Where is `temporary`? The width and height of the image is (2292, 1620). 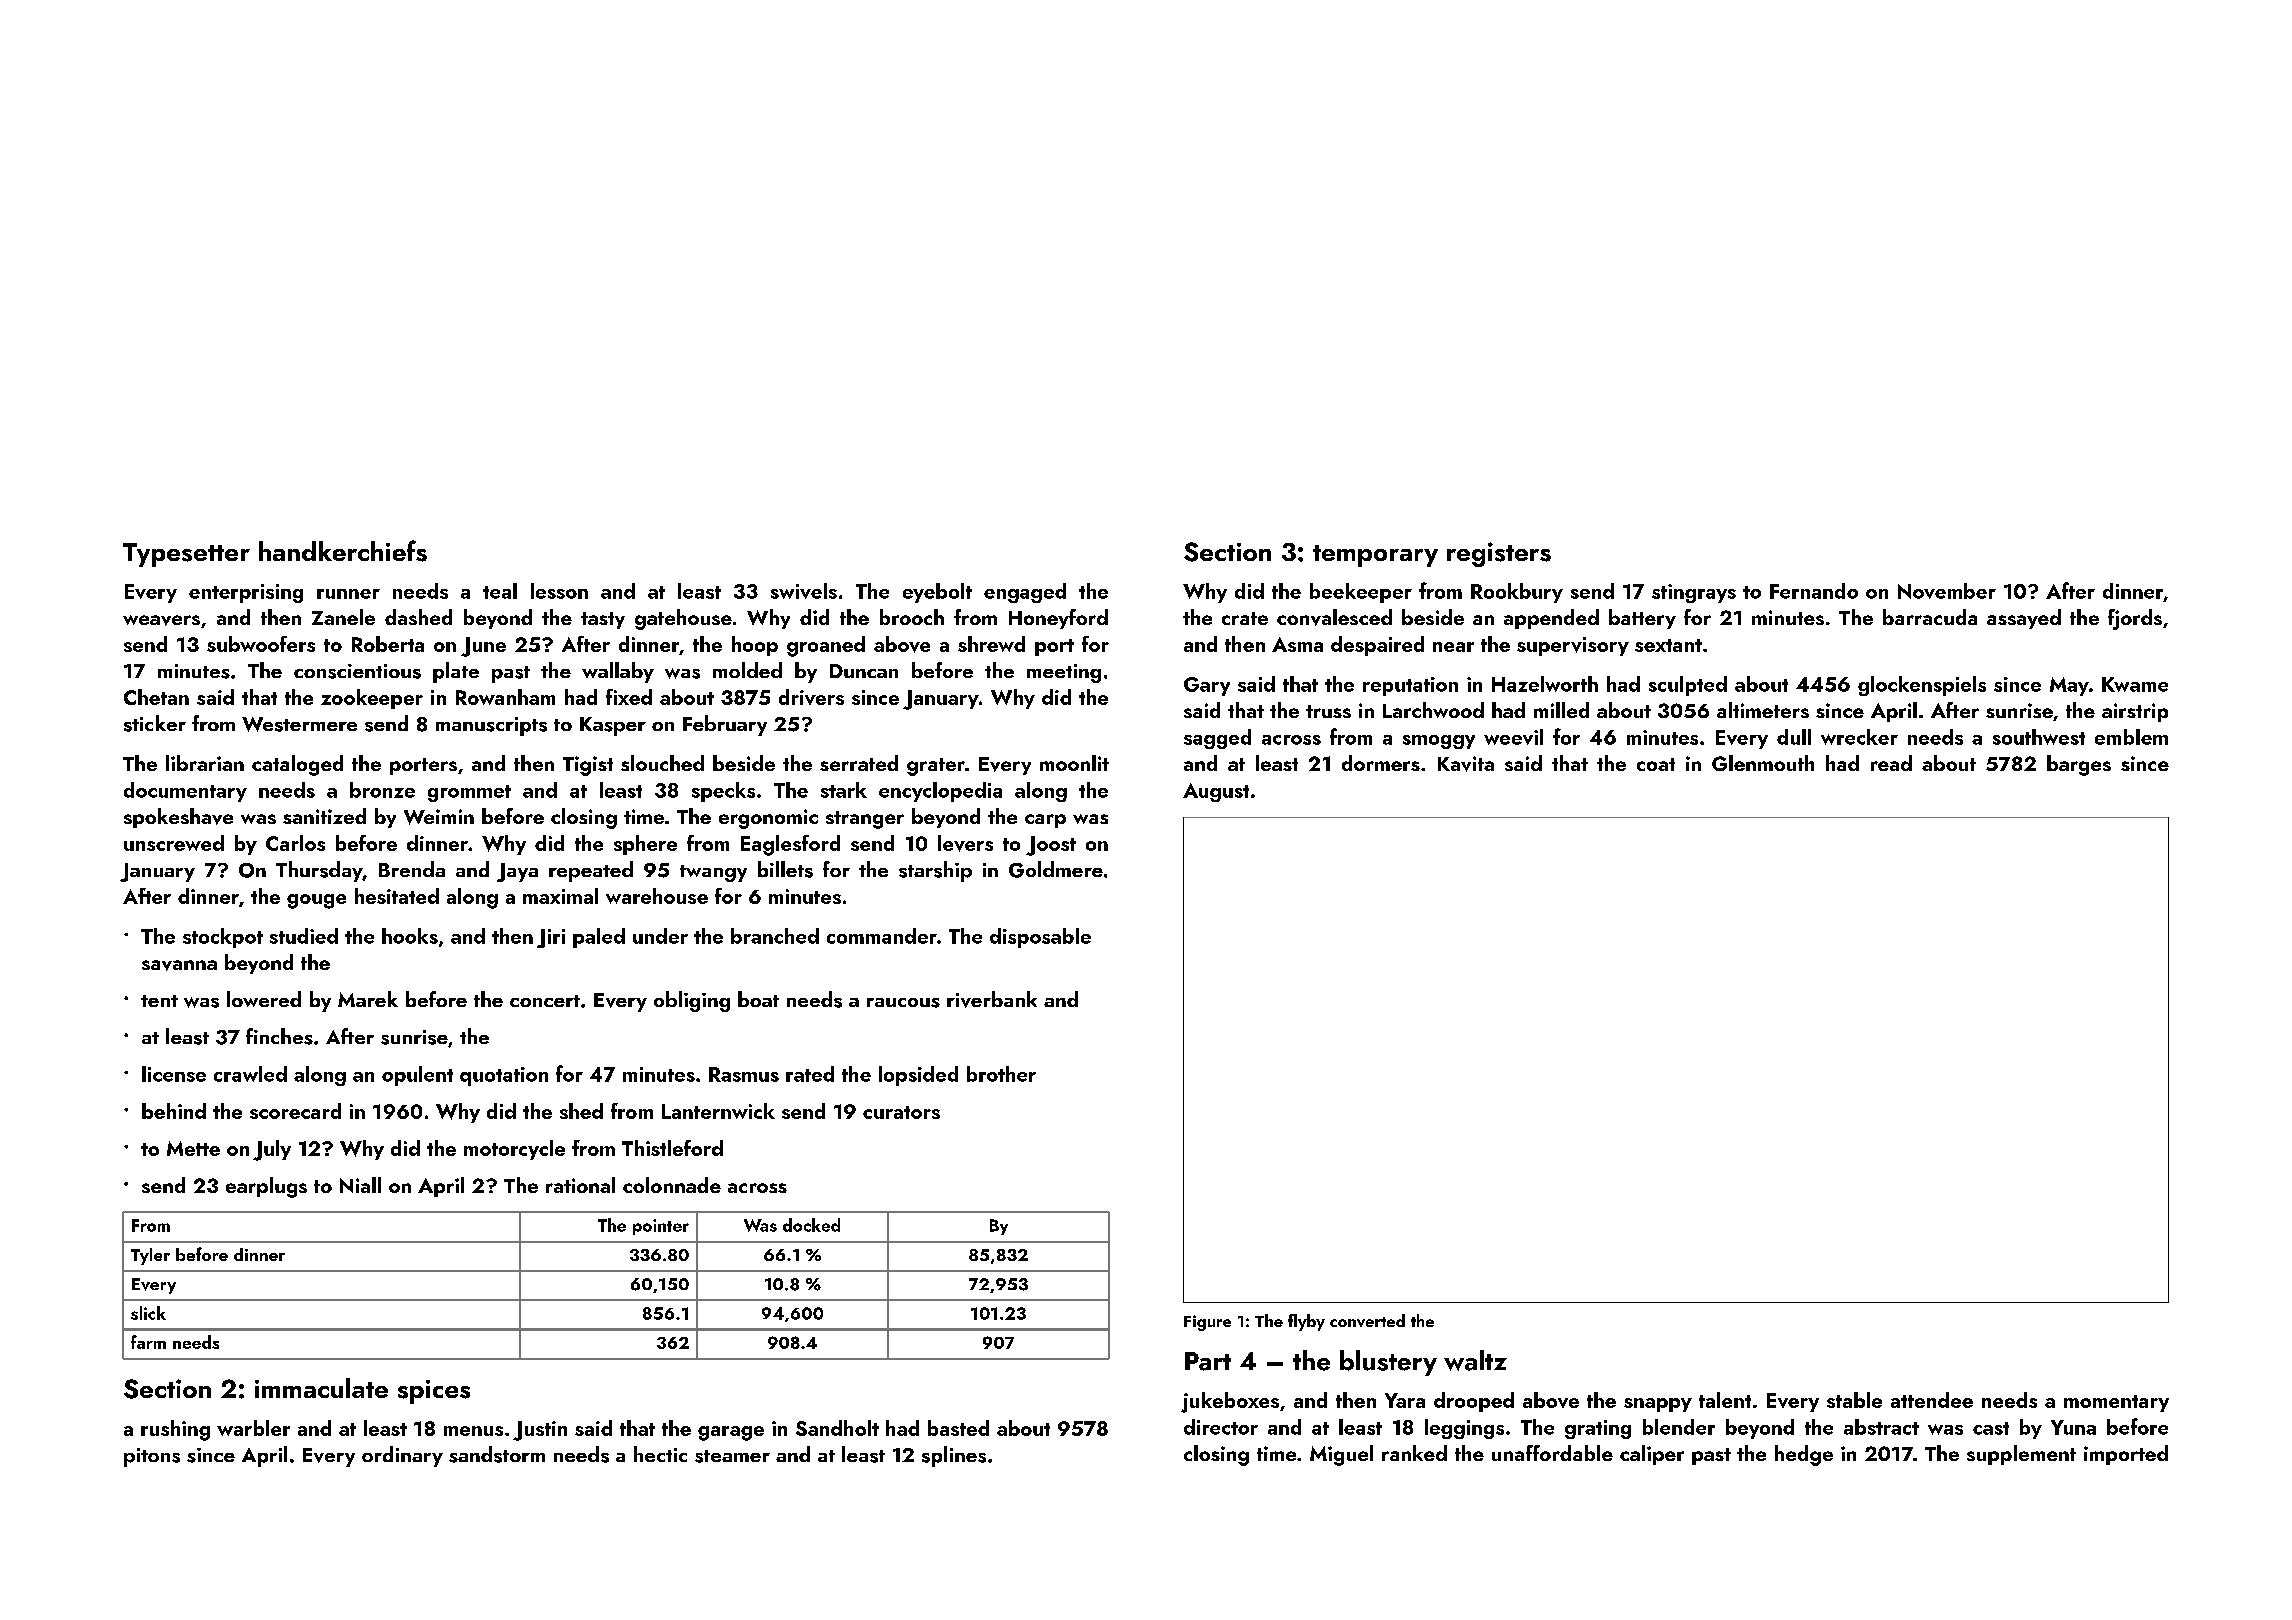 temporary is located at coordinates (1375, 556).
